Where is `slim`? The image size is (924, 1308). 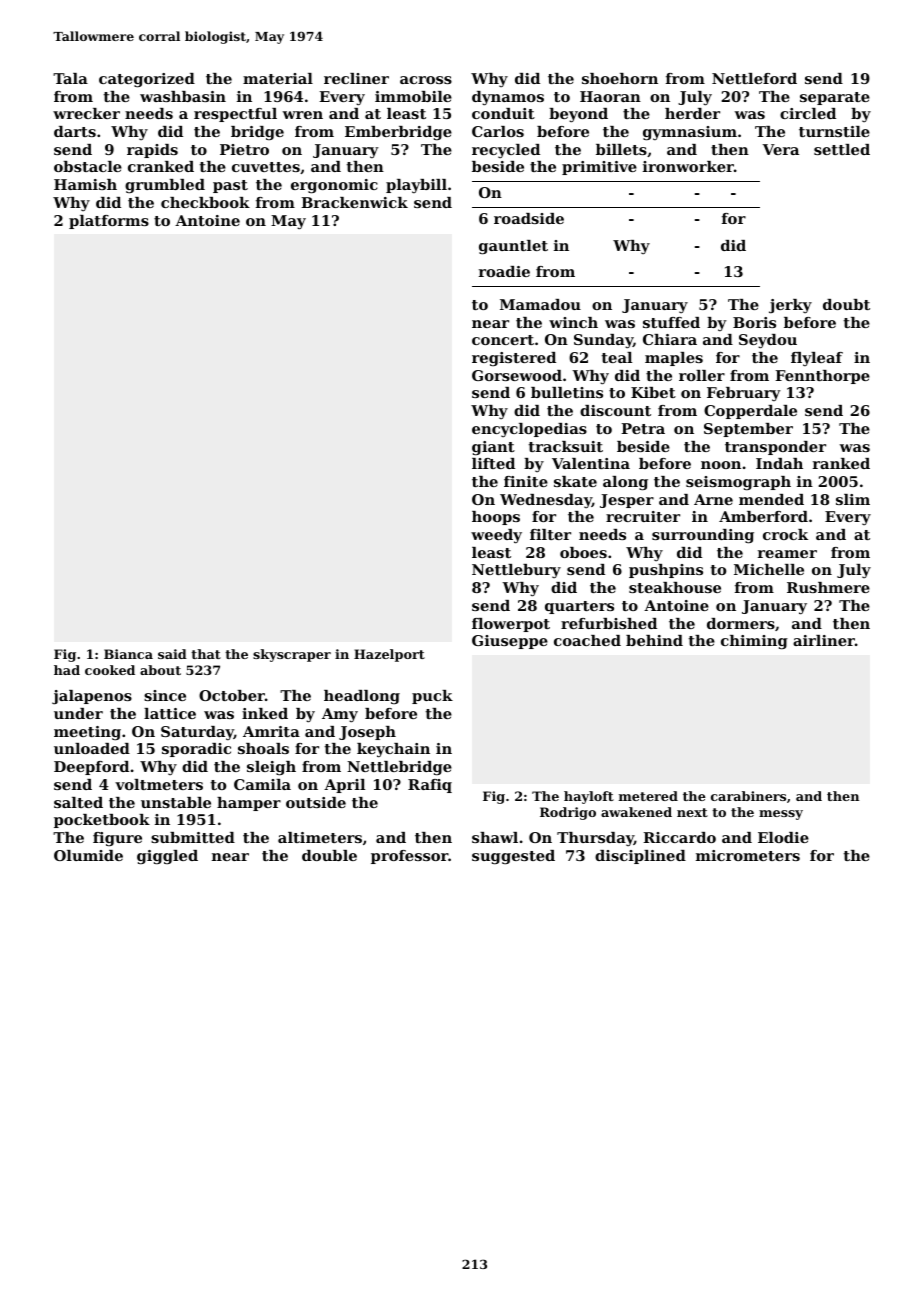
slim is located at coordinates (853, 499).
